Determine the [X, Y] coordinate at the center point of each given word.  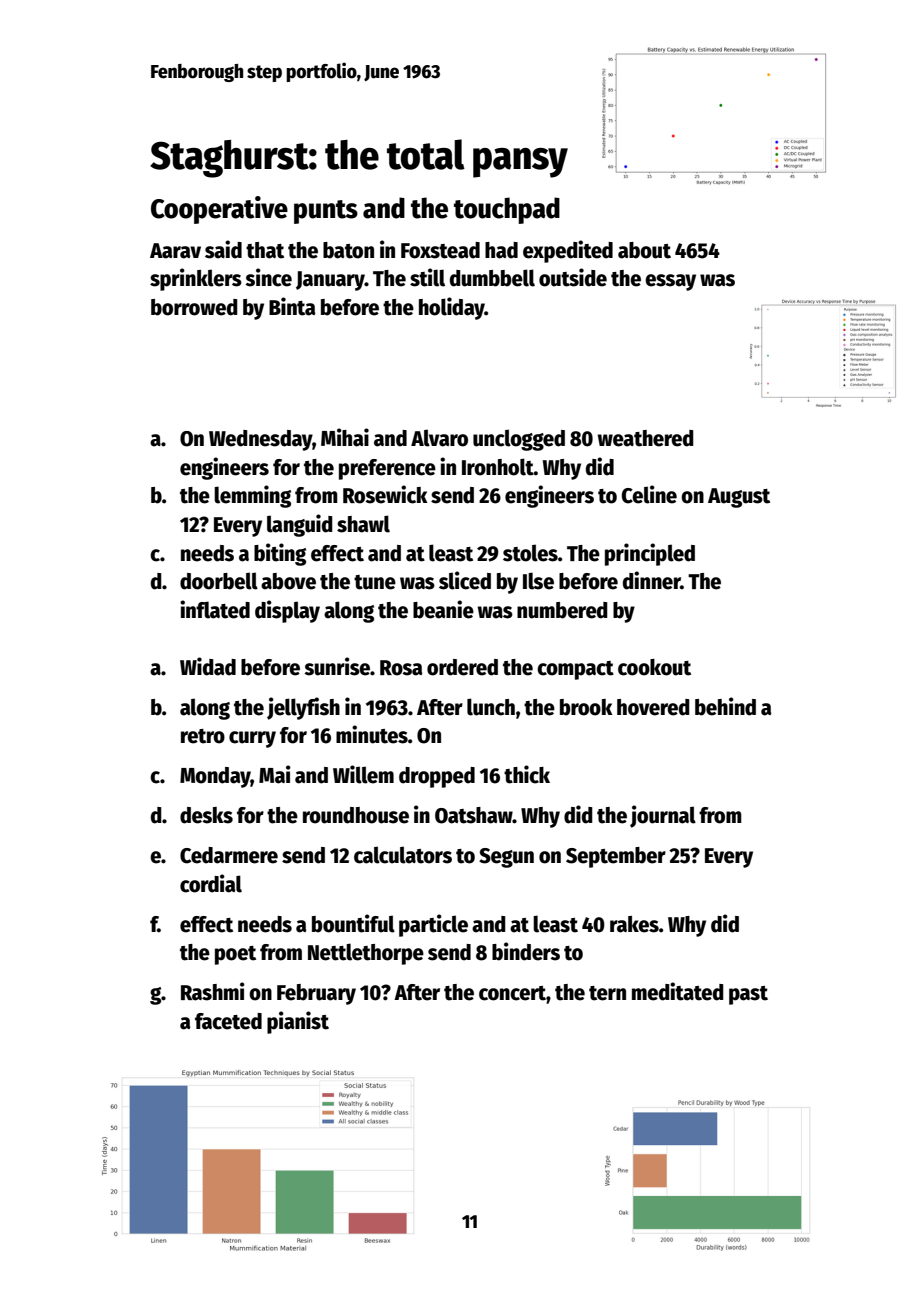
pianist [298, 1022]
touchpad [507, 210]
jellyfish [303, 708]
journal [663, 816]
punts [326, 212]
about [644, 250]
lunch [491, 707]
